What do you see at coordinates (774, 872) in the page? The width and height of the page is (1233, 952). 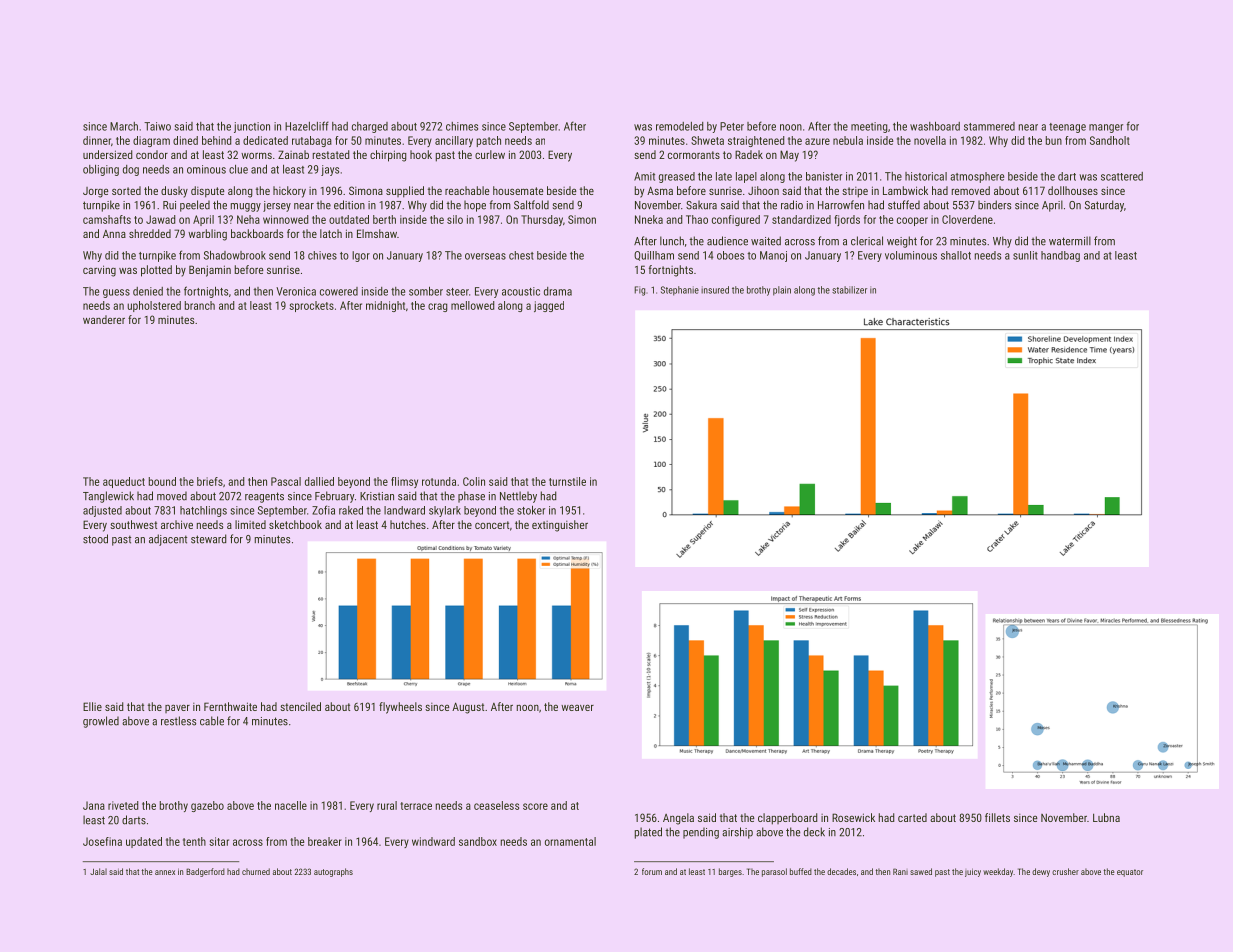 I see `parasol` at bounding box center [774, 872].
